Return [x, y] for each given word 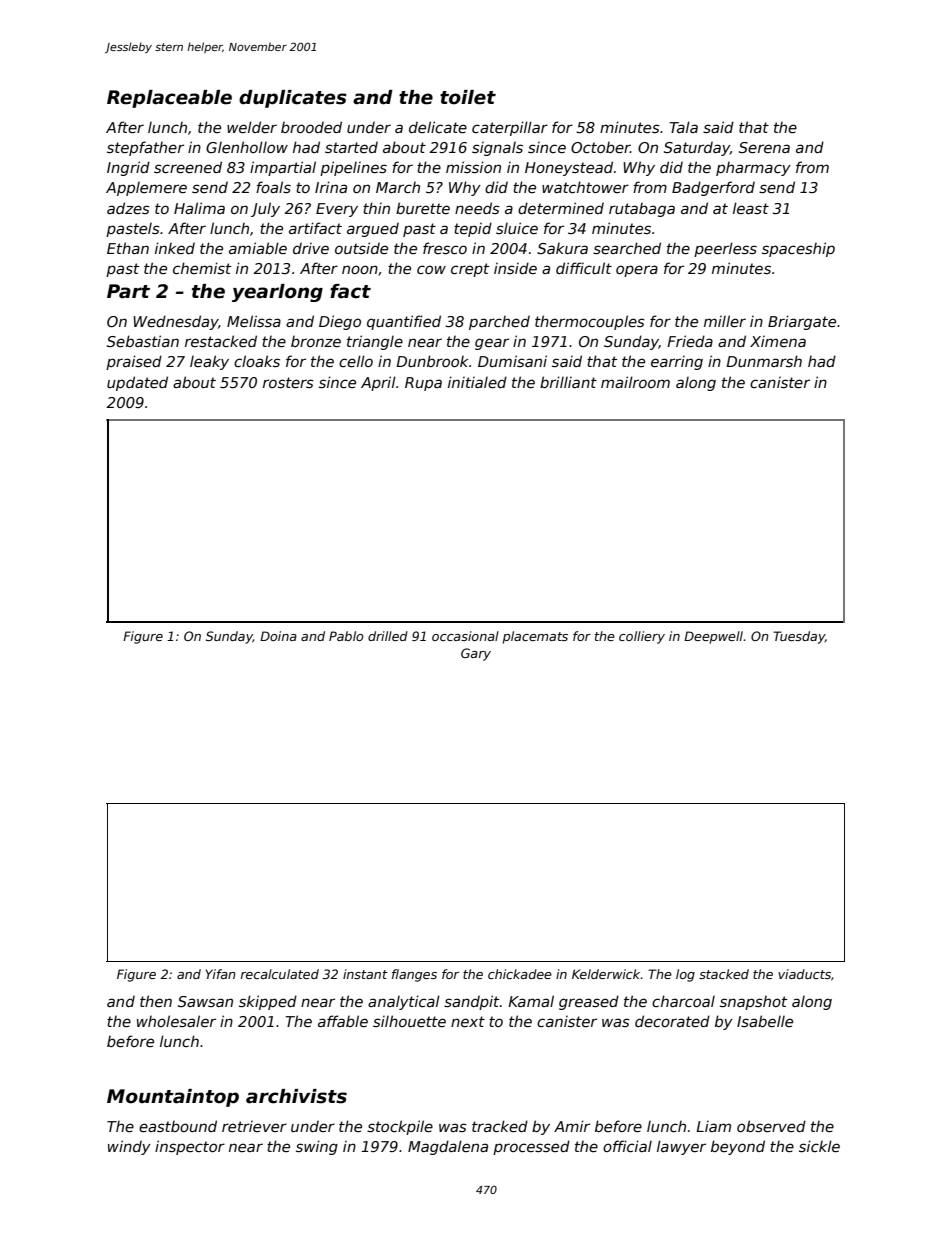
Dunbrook [432, 361]
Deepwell [714, 637]
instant [365, 974]
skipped [268, 1002]
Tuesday [799, 637]
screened [188, 167]
